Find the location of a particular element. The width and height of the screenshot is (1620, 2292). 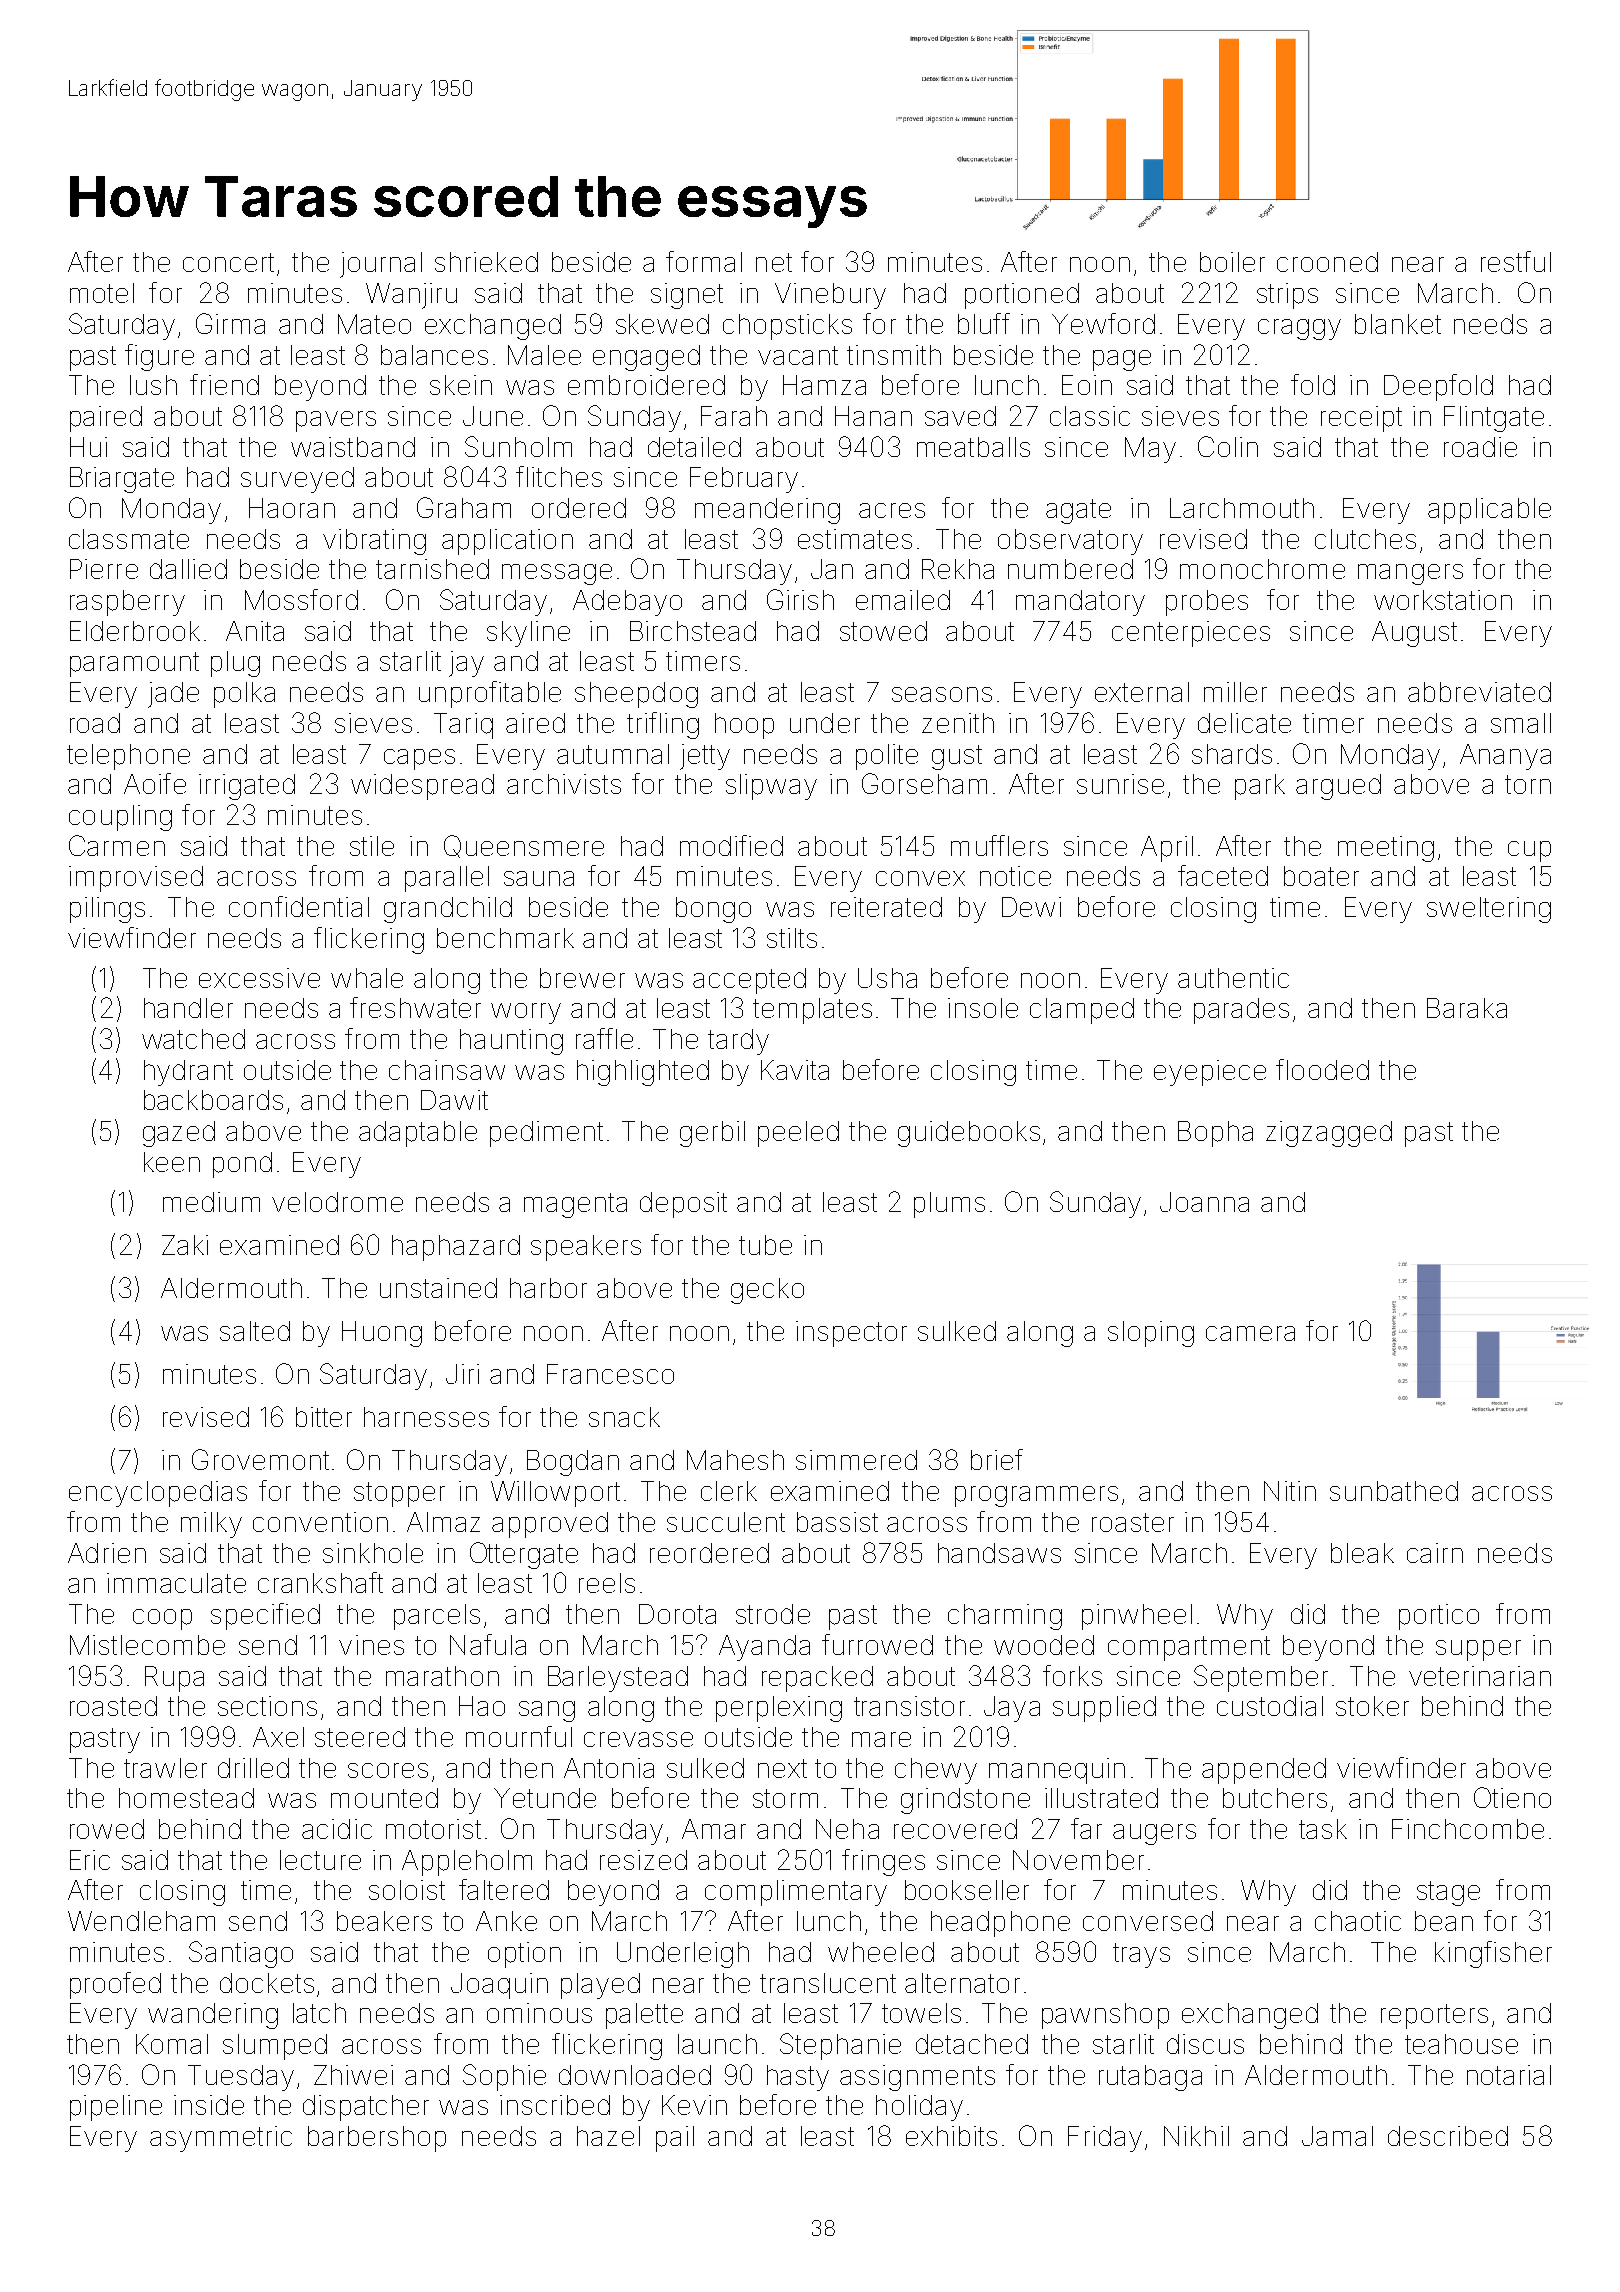

Hanan is located at coordinates (873, 416).
